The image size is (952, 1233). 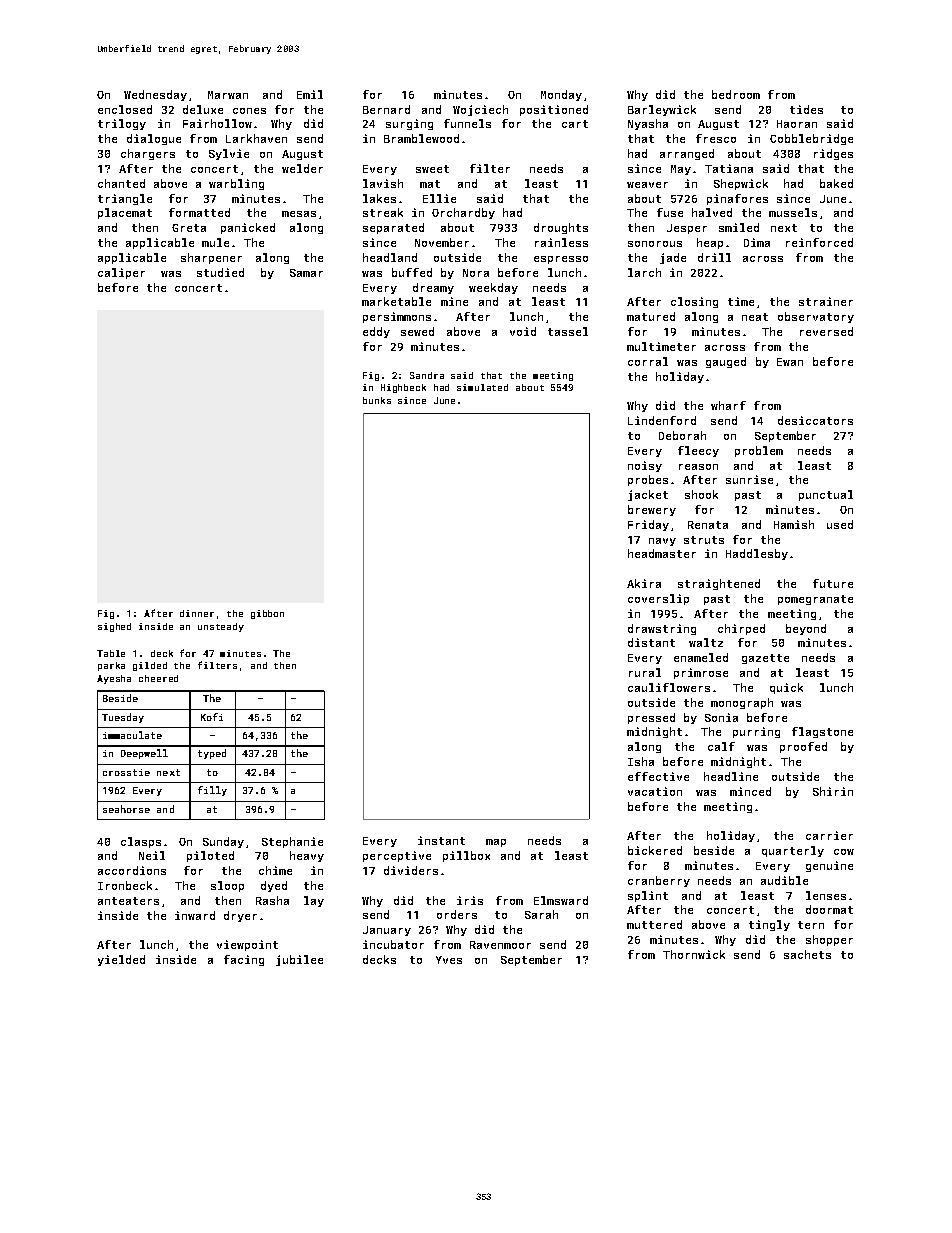 What do you see at coordinates (826, 495) in the image?
I see `punctual` at bounding box center [826, 495].
